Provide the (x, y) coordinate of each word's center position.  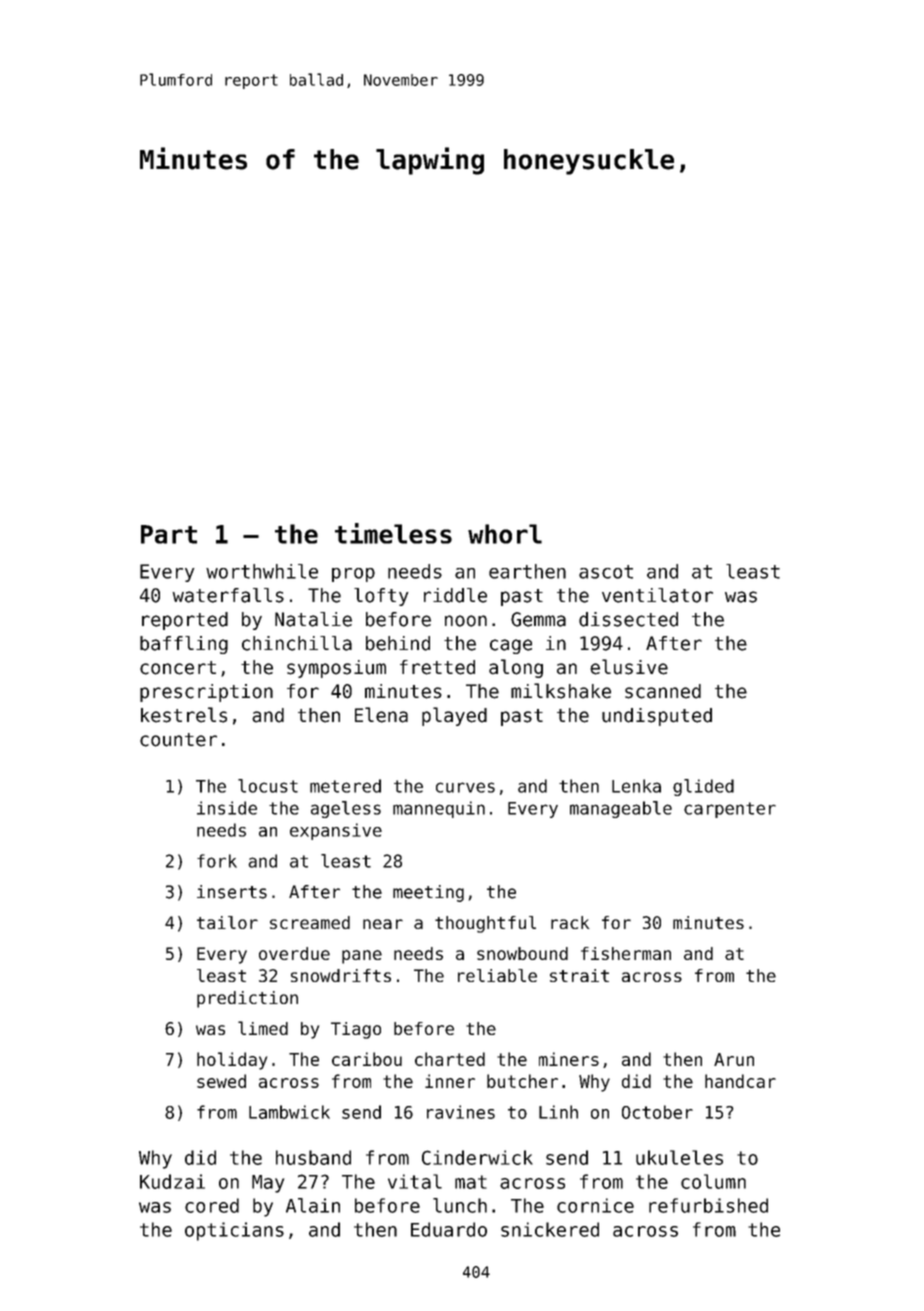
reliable (497, 975)
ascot (606, 572)
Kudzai (172, 1181)
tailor (227, 922)
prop (353, 575)
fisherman (626, 953)
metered (345, 786)
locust (268, 786)
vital (415, 1181)
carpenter (730, 810)
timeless (393, 533)
